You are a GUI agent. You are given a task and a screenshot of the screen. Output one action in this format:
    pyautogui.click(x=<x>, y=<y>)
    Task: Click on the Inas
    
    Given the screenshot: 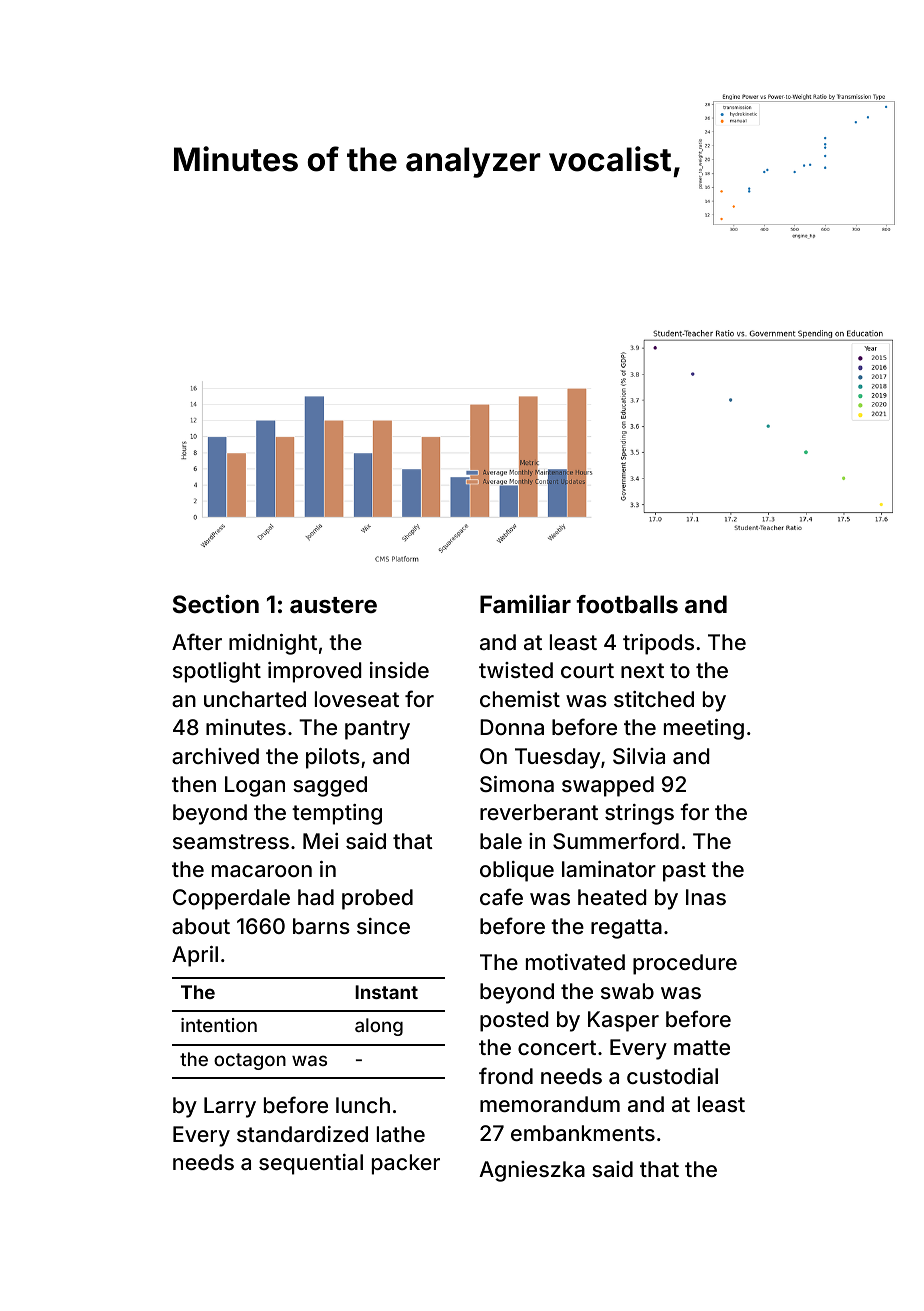 What is the action you would take?
    pyautogui.click(x=706, y=897)
